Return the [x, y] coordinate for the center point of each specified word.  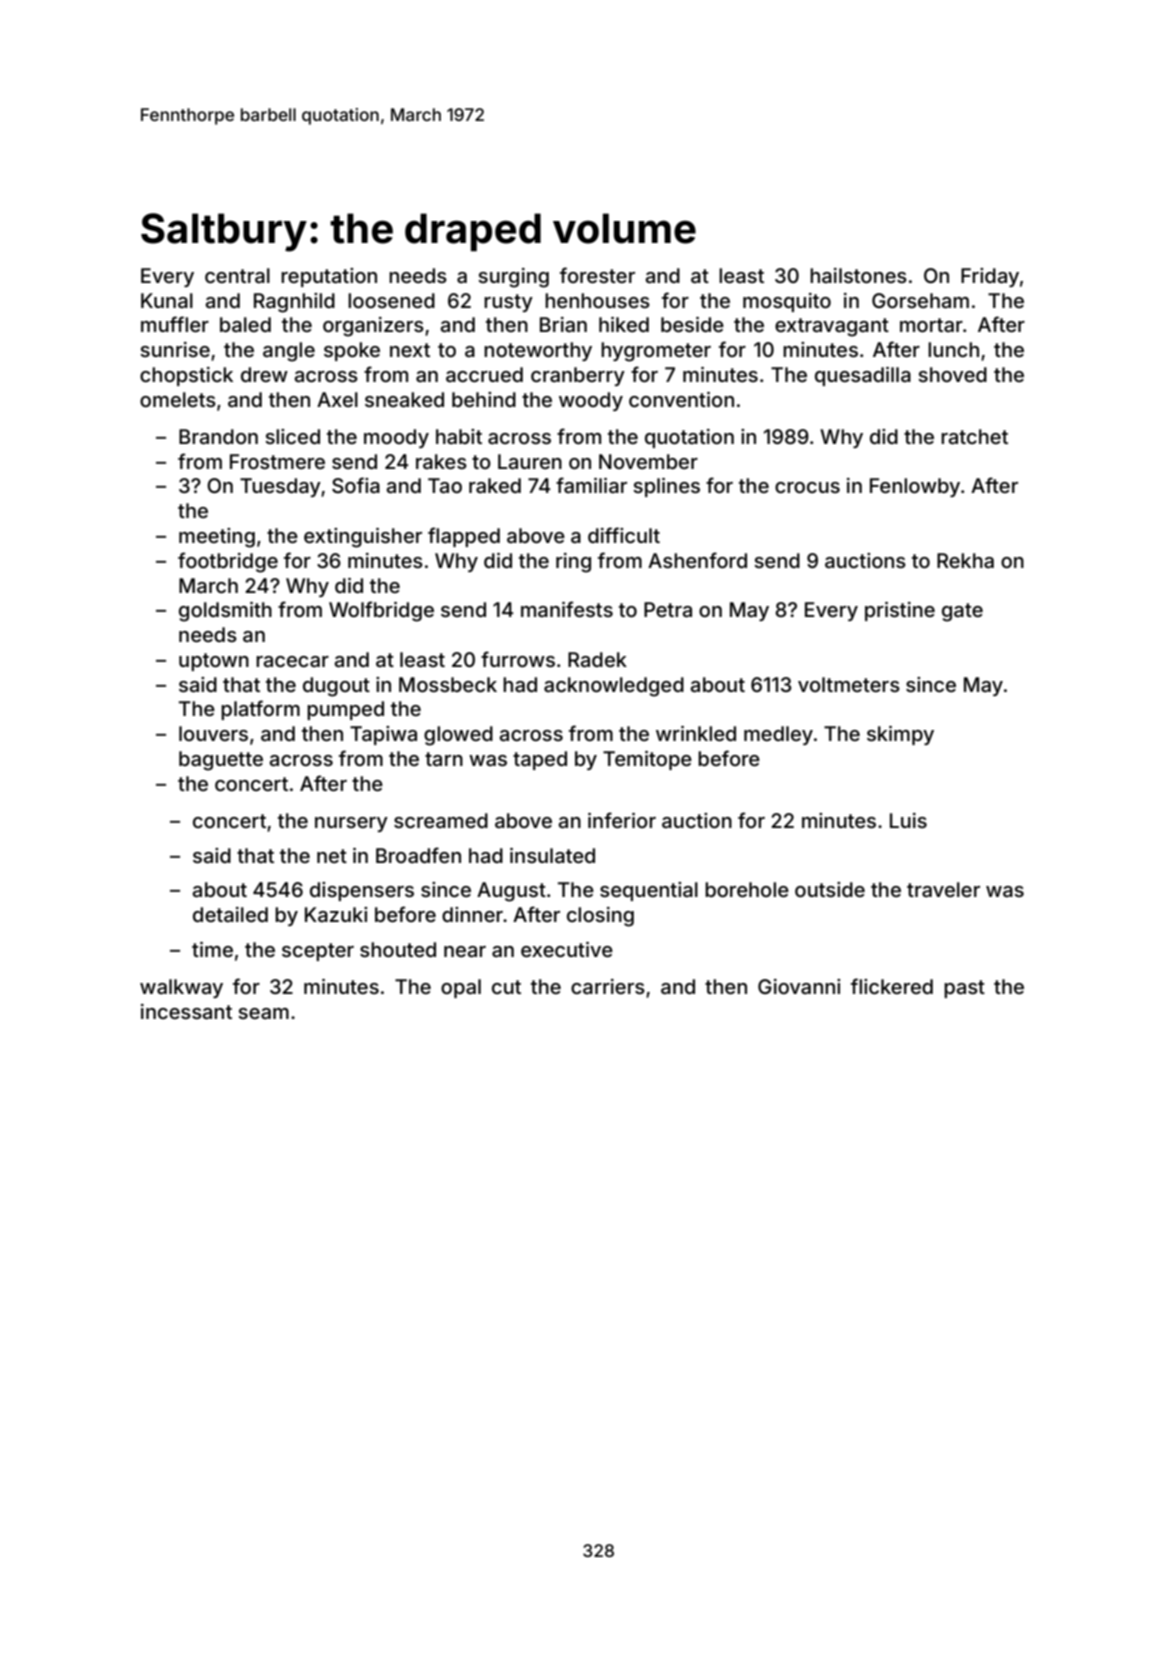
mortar [931, 325]
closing [600, 917]
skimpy [900, 735]
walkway [181, 988]
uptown [214, 662]
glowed [458, 736]
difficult [624, 535]
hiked [624, 324]
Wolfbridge [381, 611]
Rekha [965, 560]
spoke [352, 351]
